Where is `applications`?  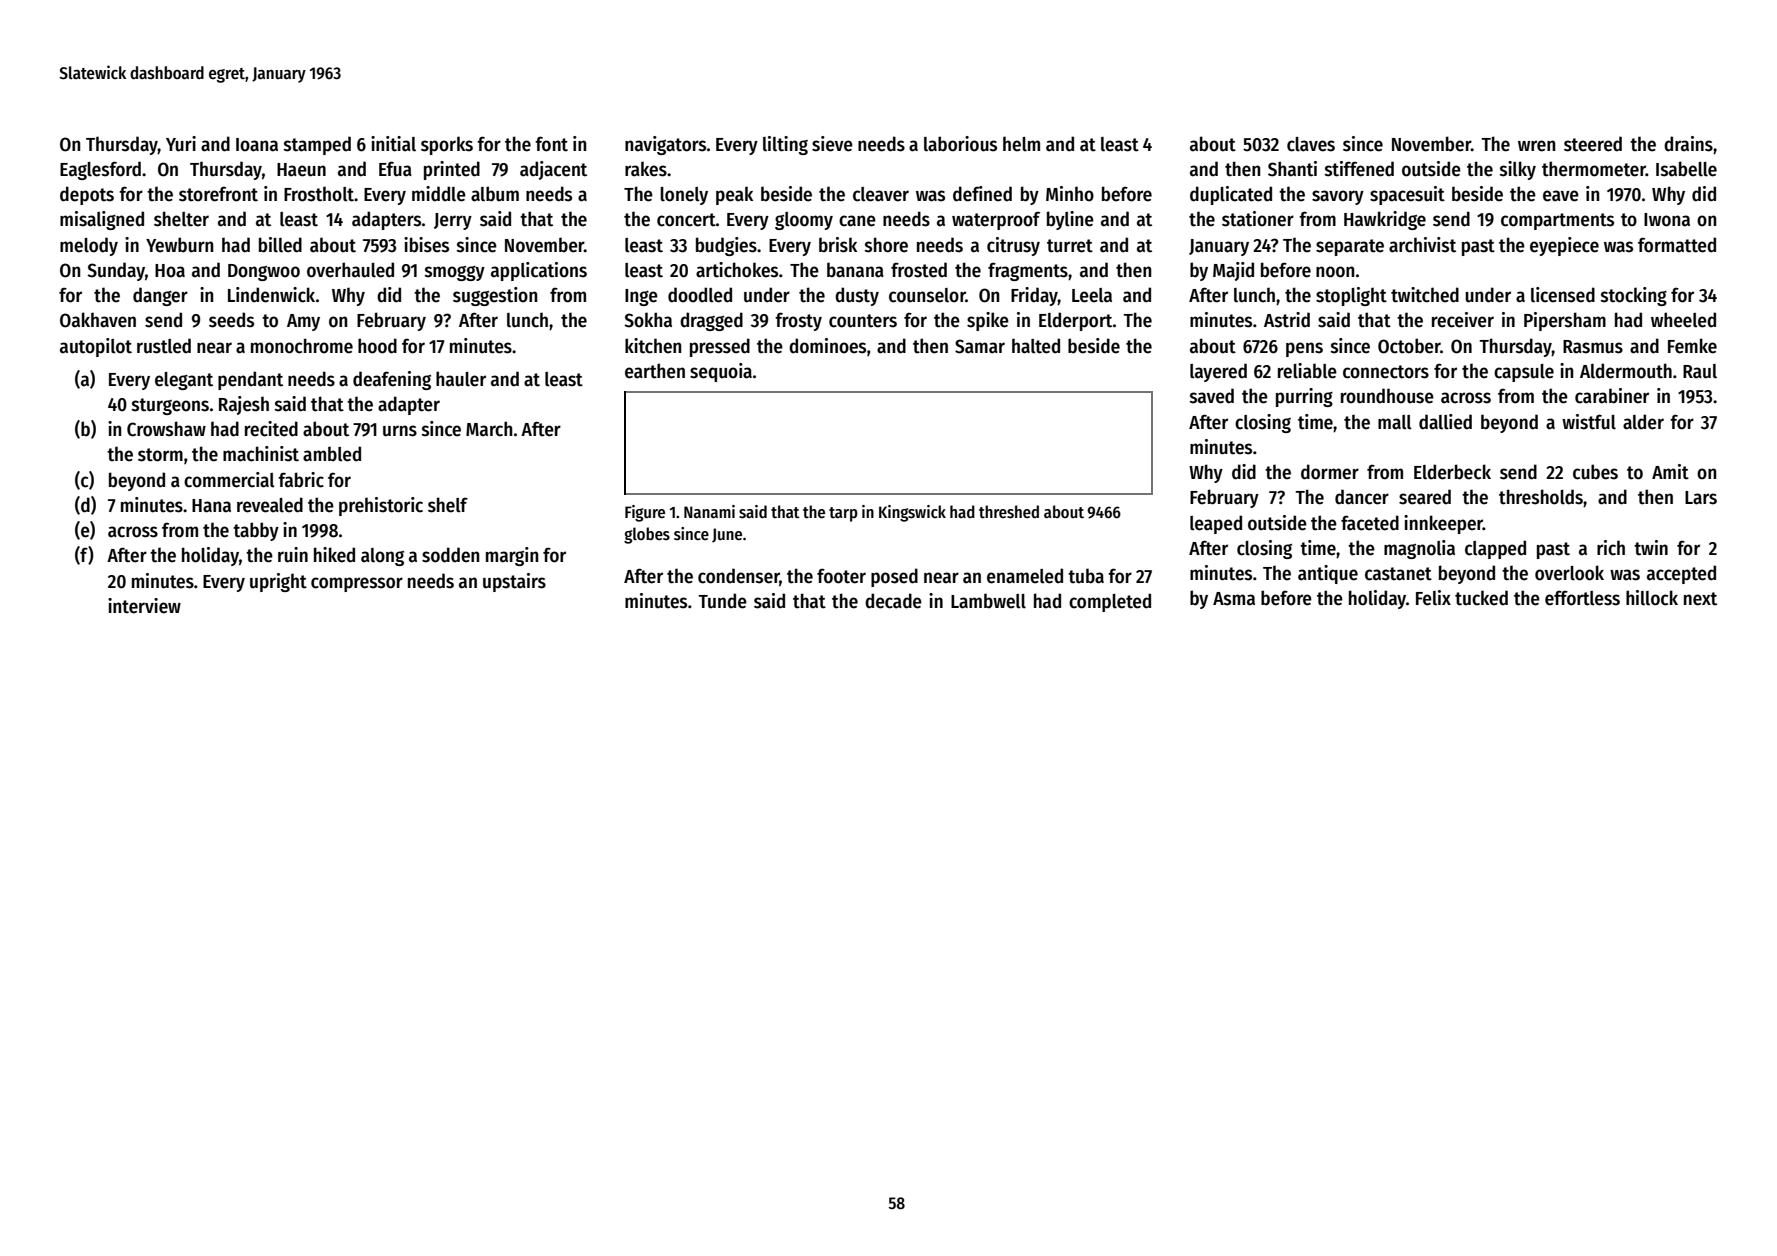
applications is located at coordinates (539, 271).
